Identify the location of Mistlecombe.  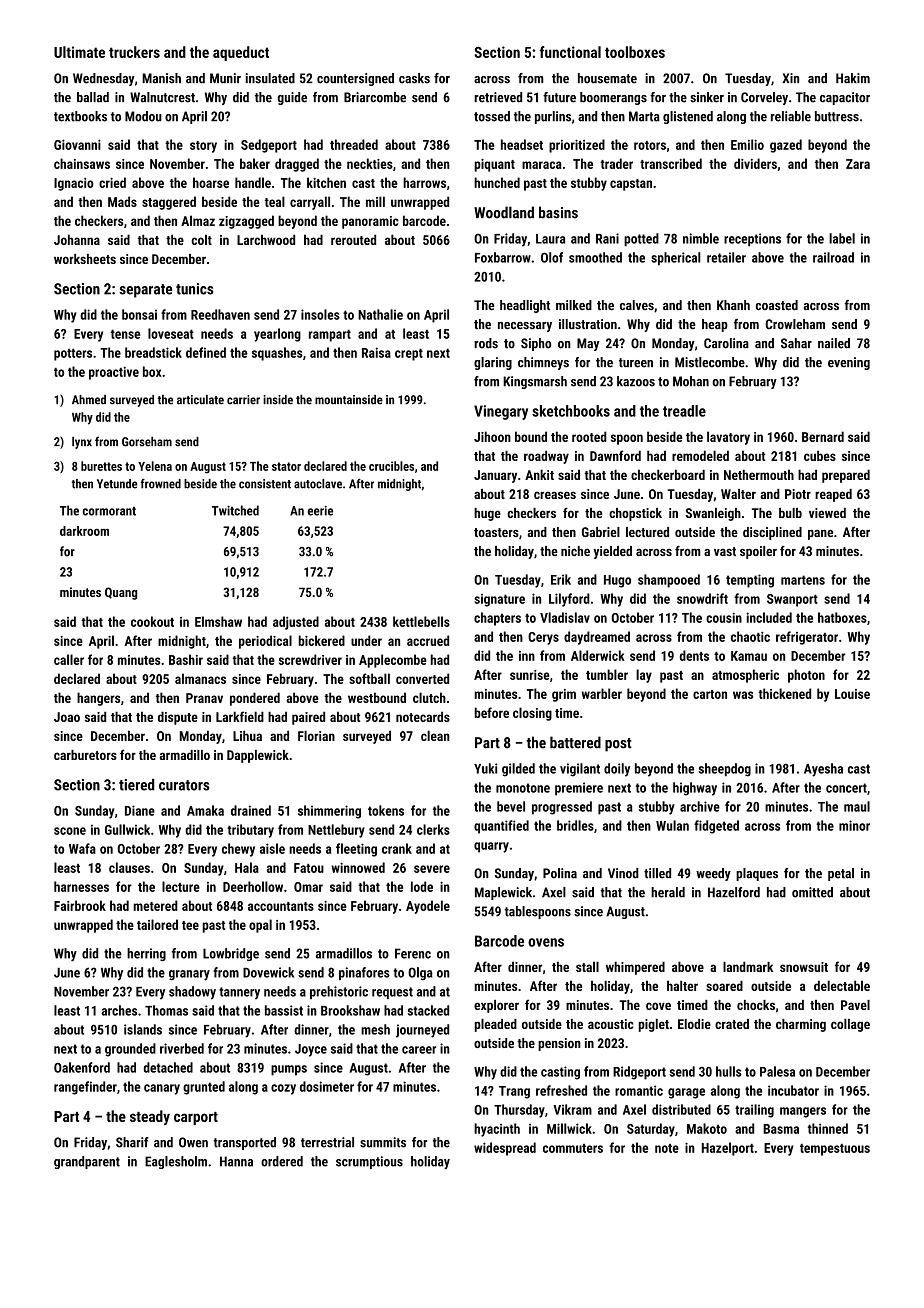
(710, 362).
